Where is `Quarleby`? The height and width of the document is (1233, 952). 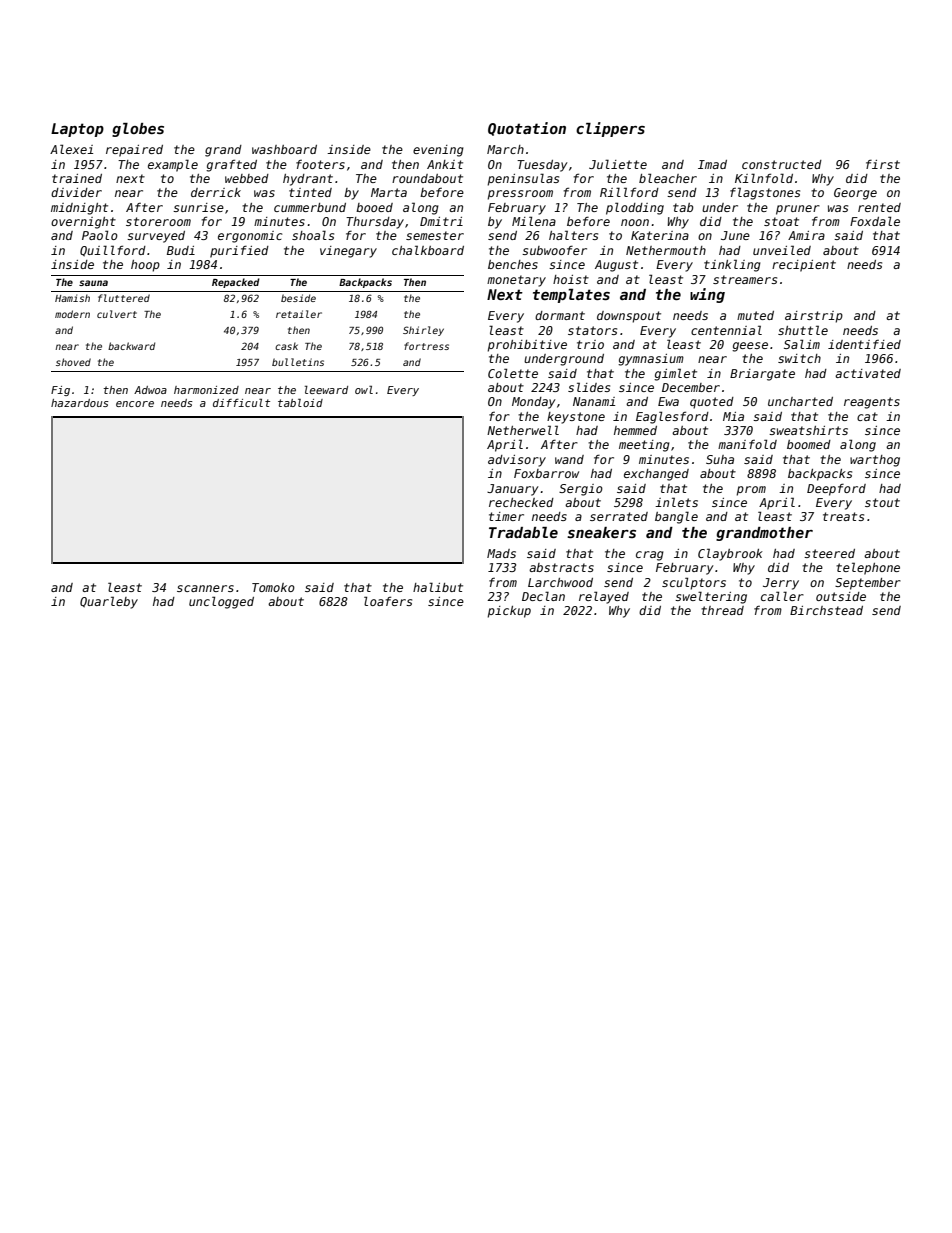
Quarleby is located at coordinates (109, 602).
